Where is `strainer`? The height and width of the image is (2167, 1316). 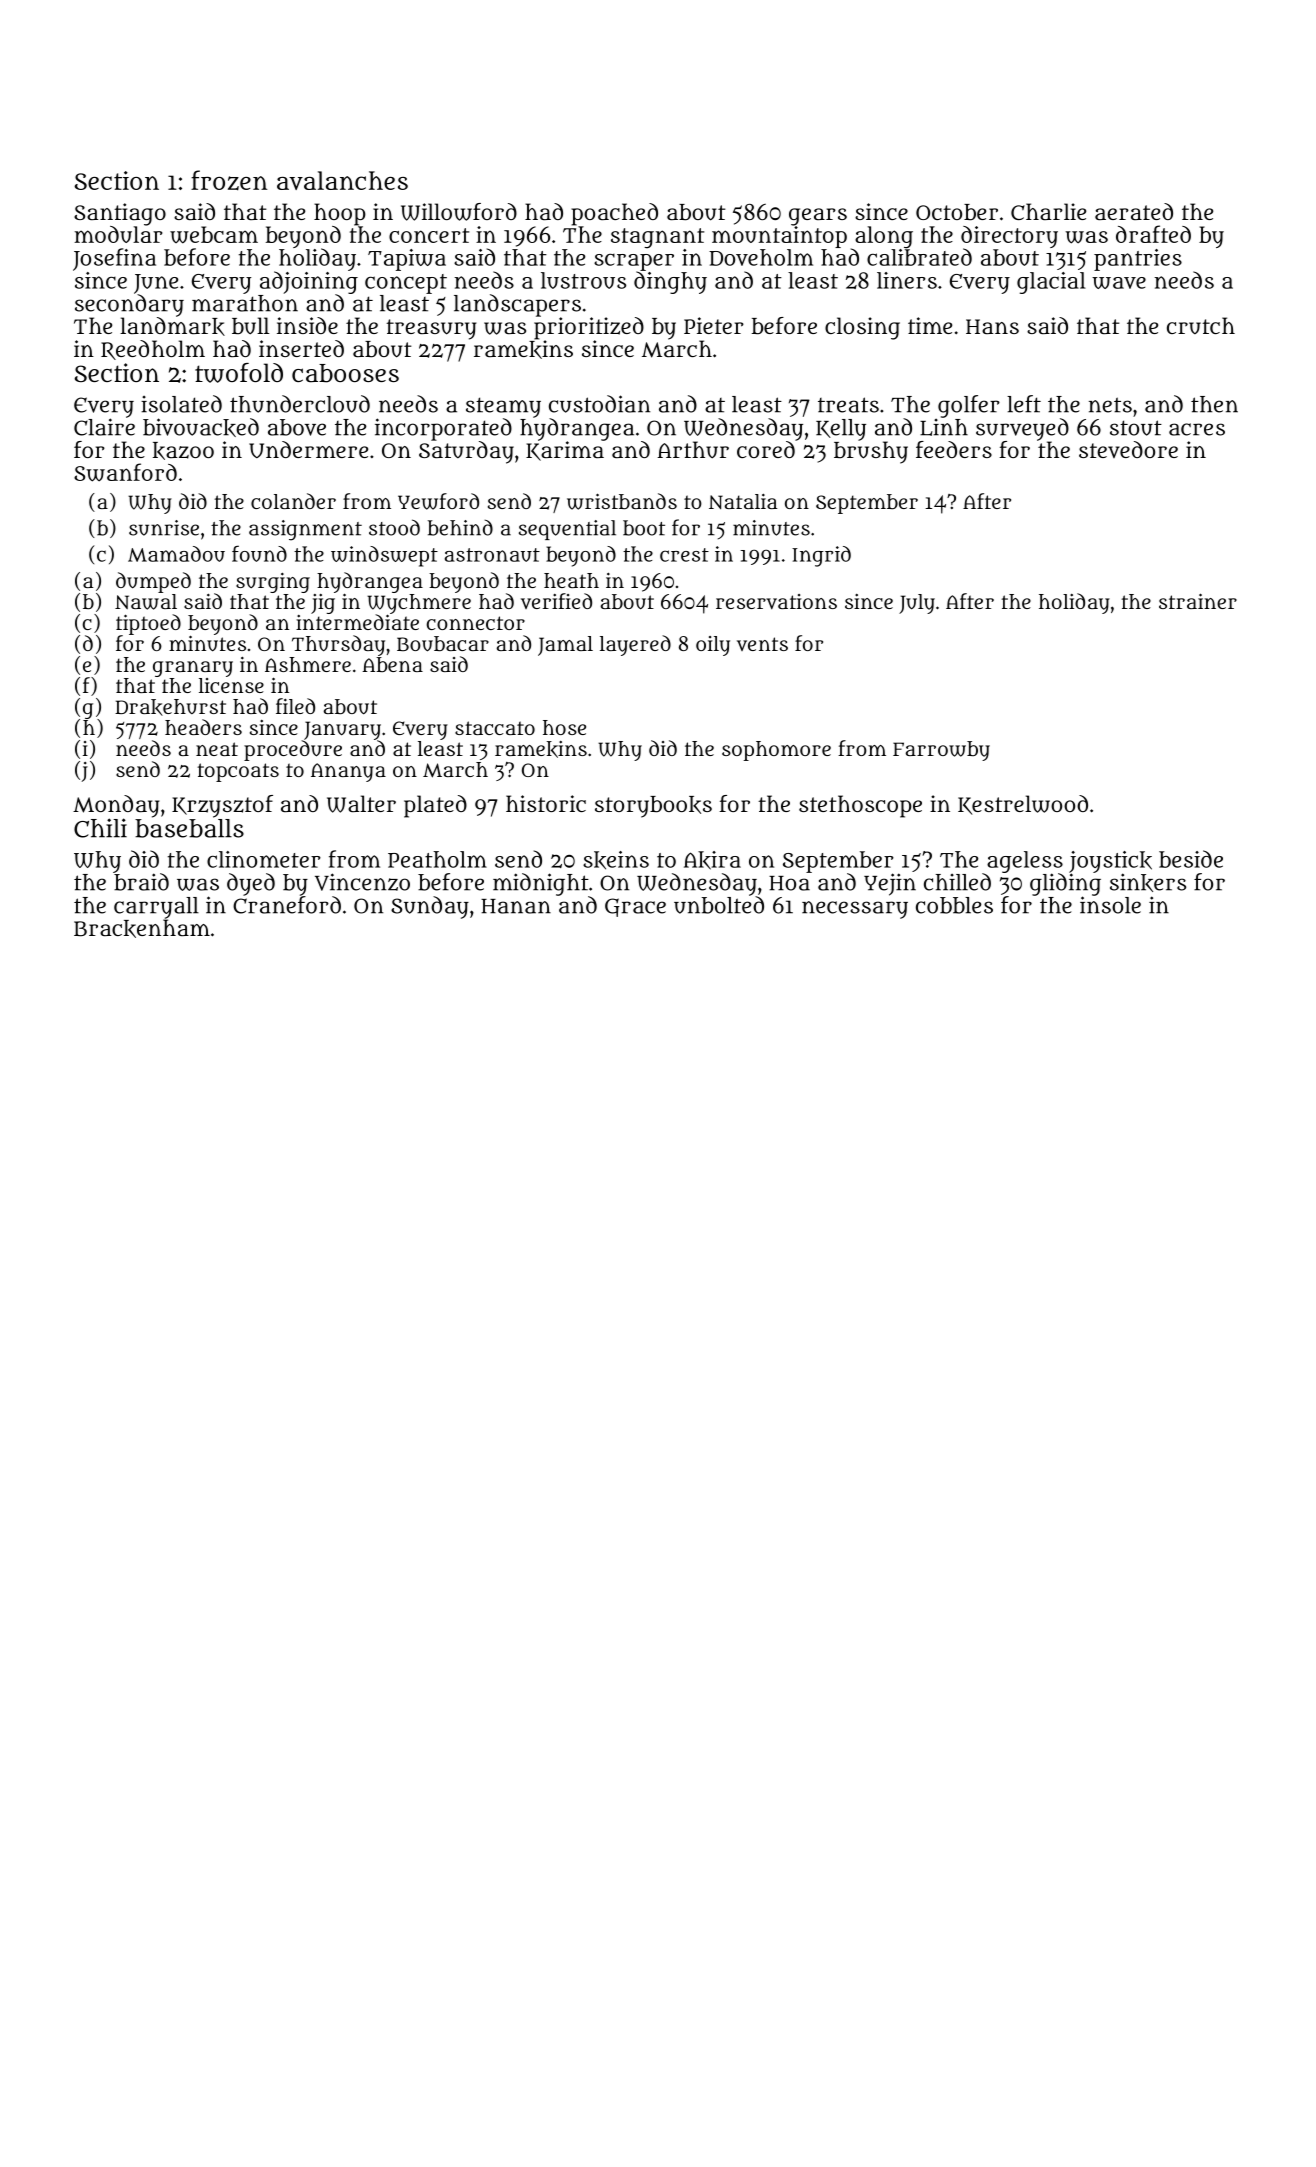
strainer is located at coordinates (1198, 601).
